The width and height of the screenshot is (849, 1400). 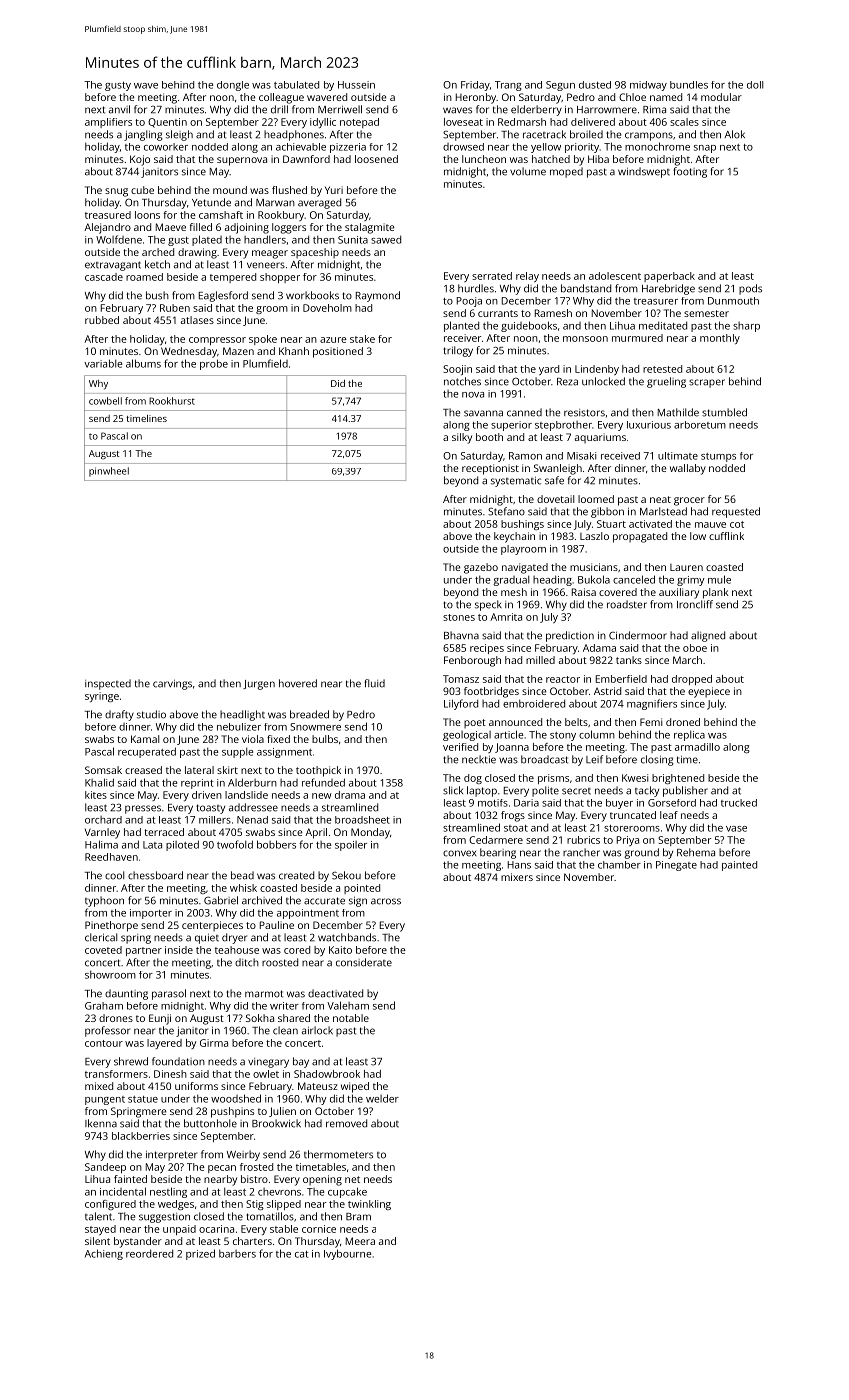 What do you see at coordinates (595, 85) in the screenshot?
I see `dusted` at bounding box center [595, 85].
